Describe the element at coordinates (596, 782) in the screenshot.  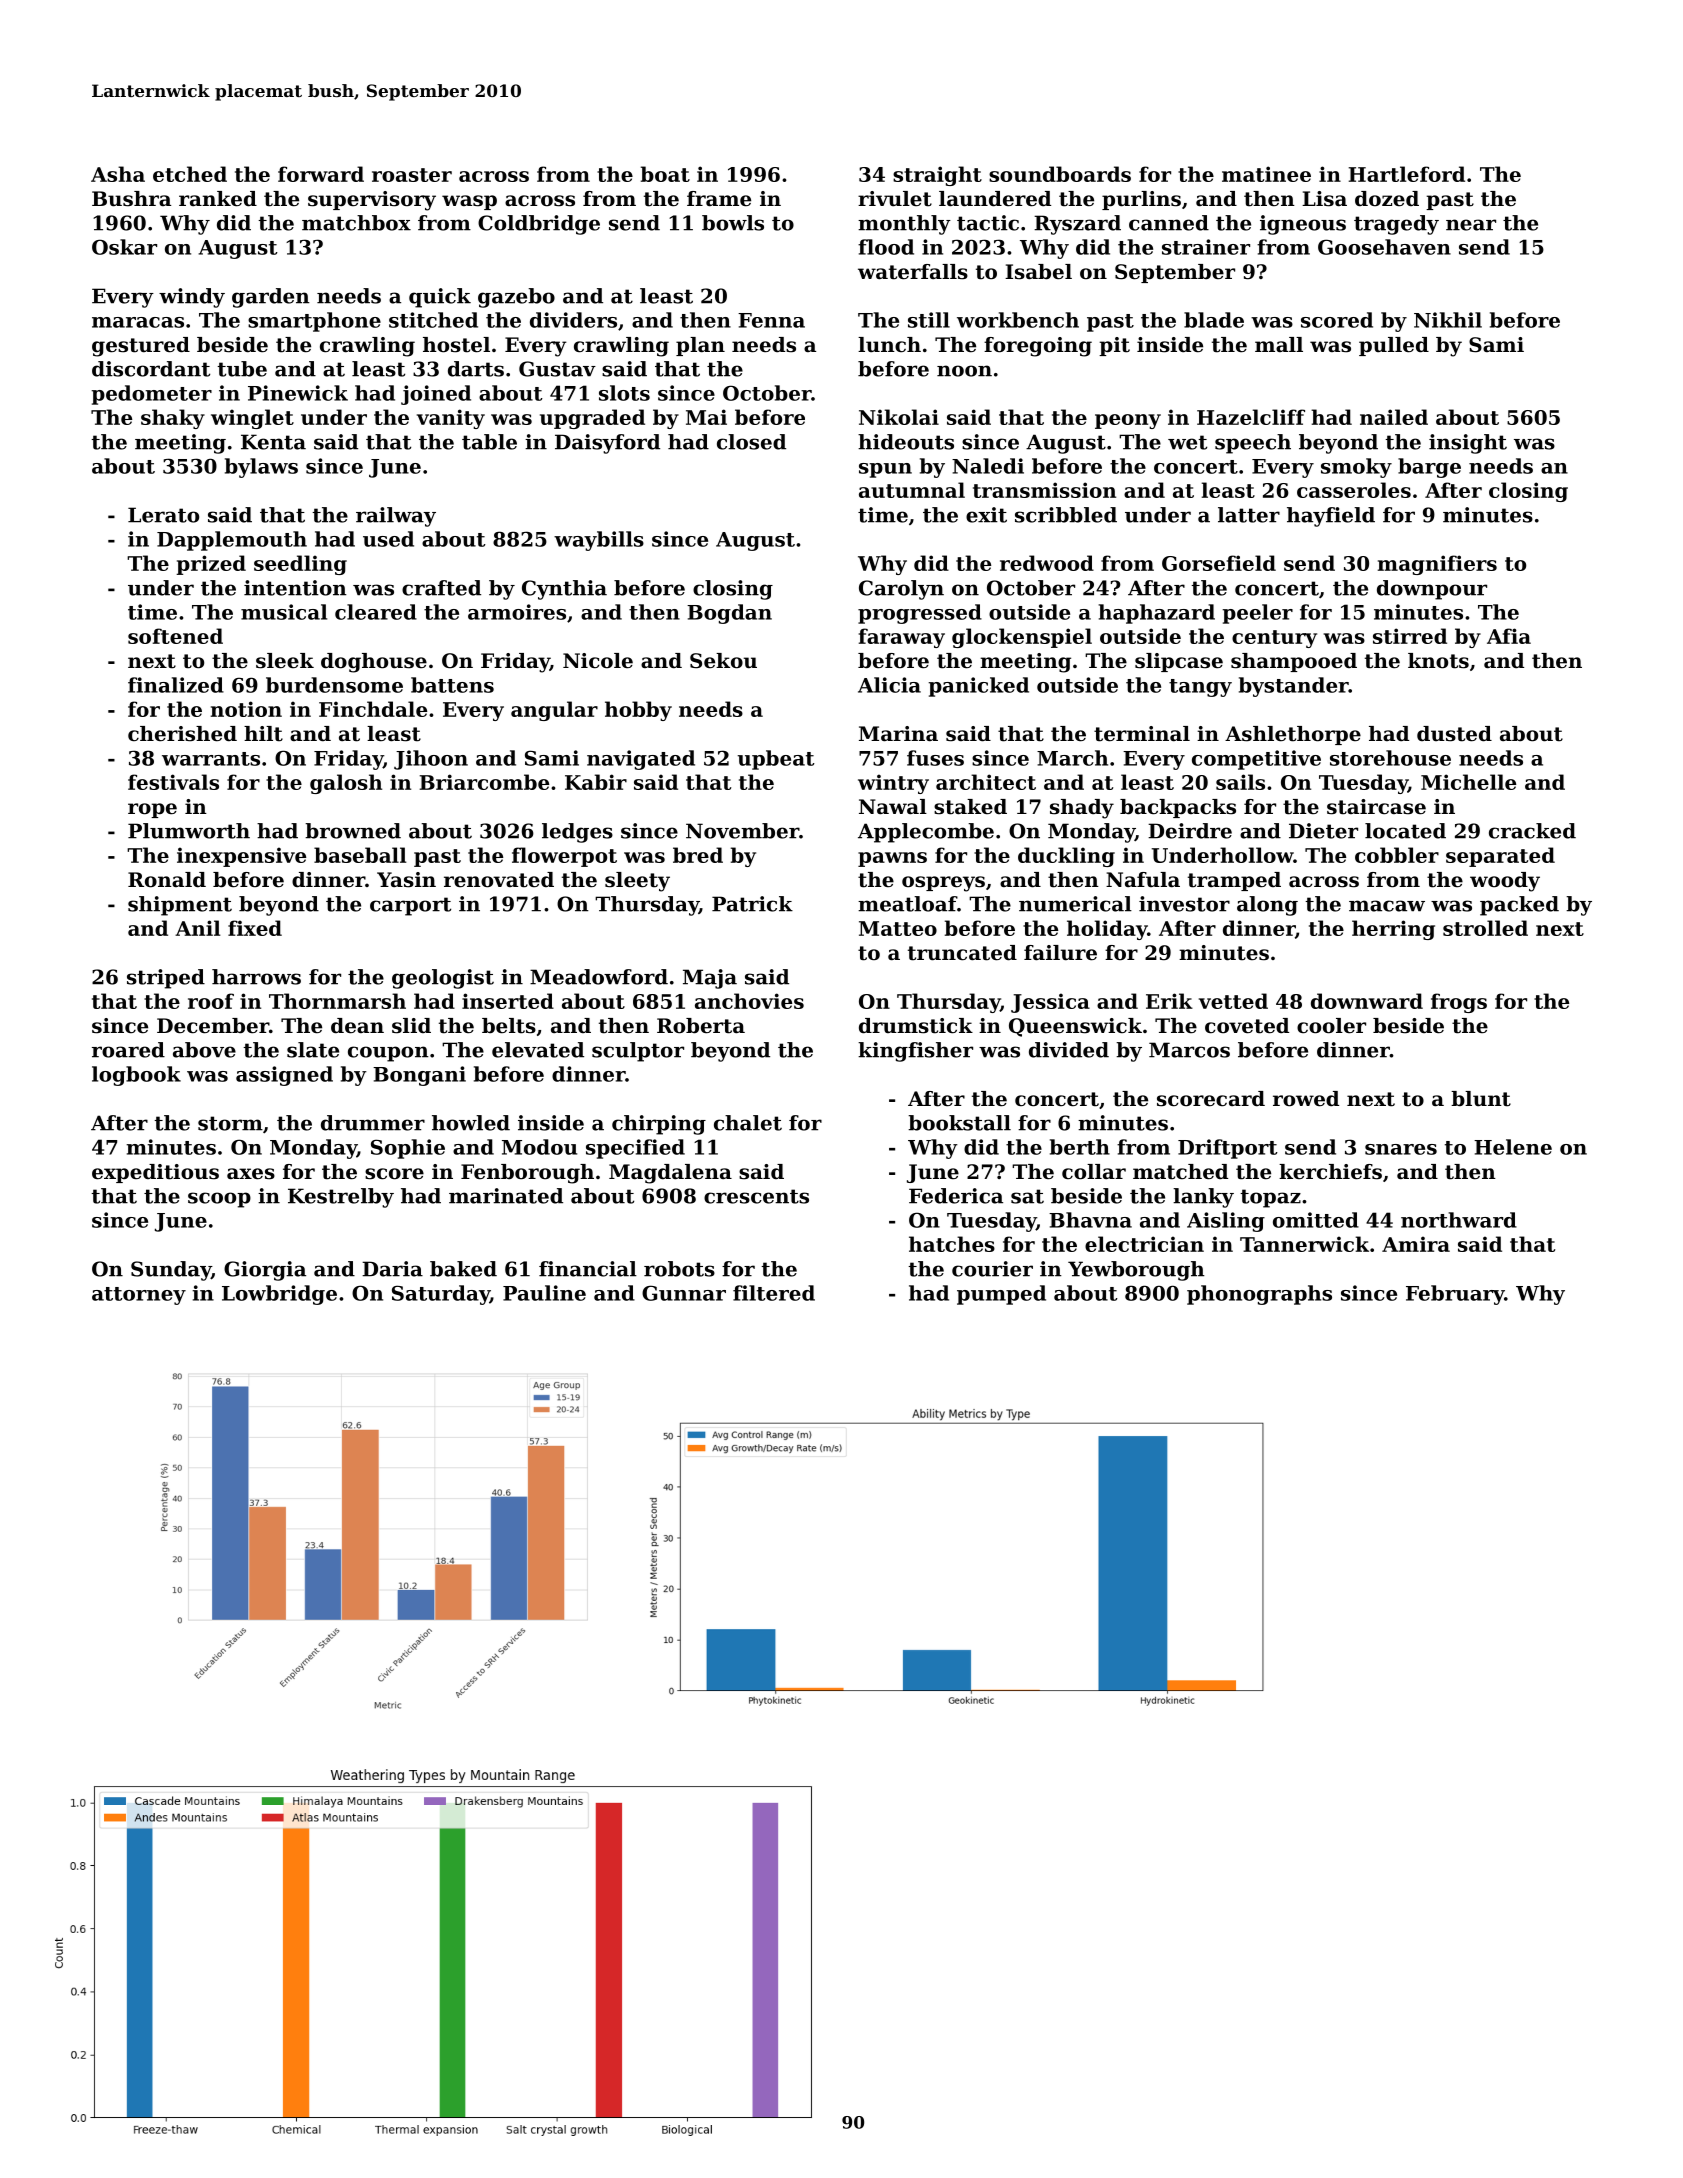
I see `Kabir` at that location.
